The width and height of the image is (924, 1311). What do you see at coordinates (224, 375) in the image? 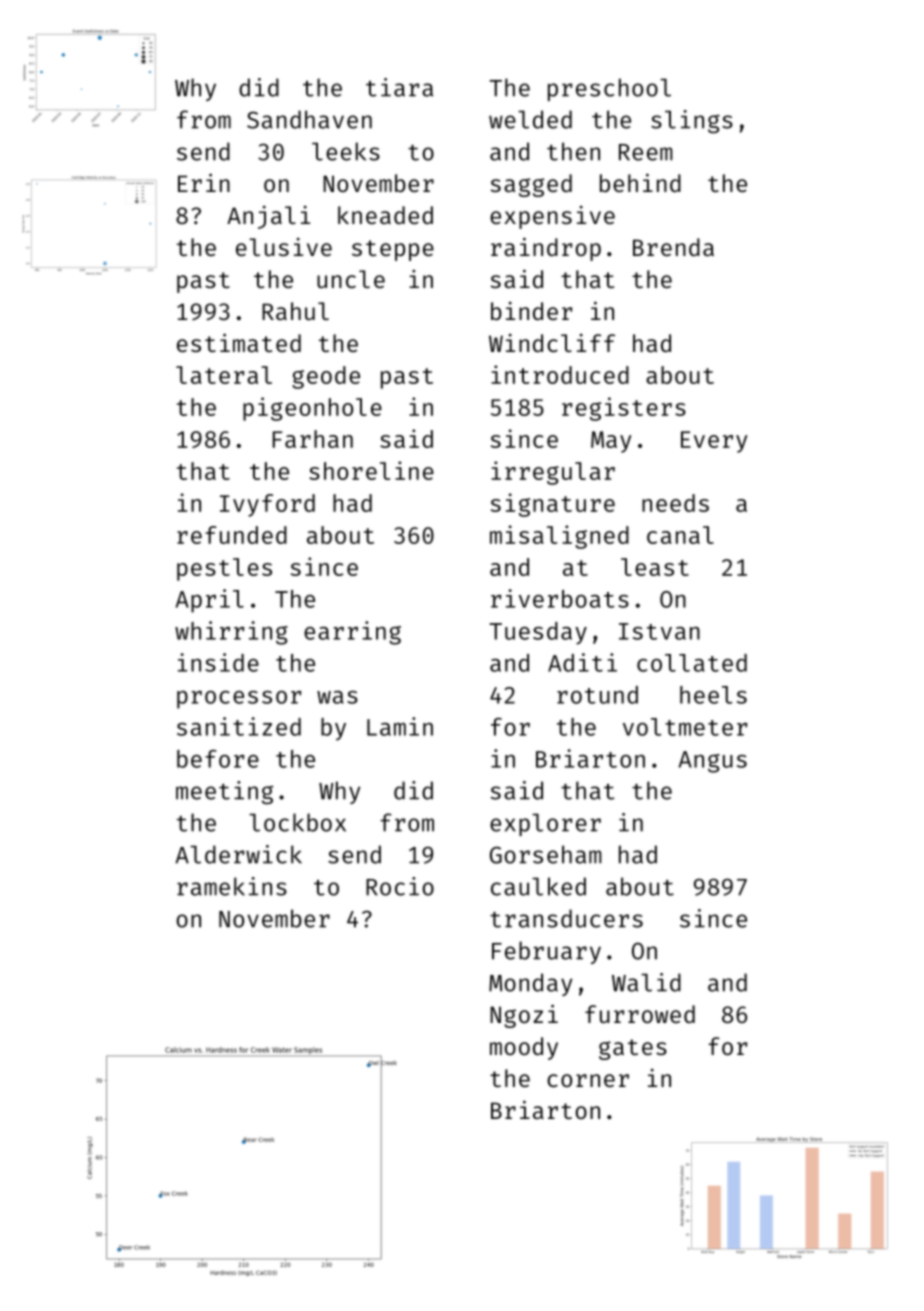
I see `lateral` at bounding box center [224, 375].
